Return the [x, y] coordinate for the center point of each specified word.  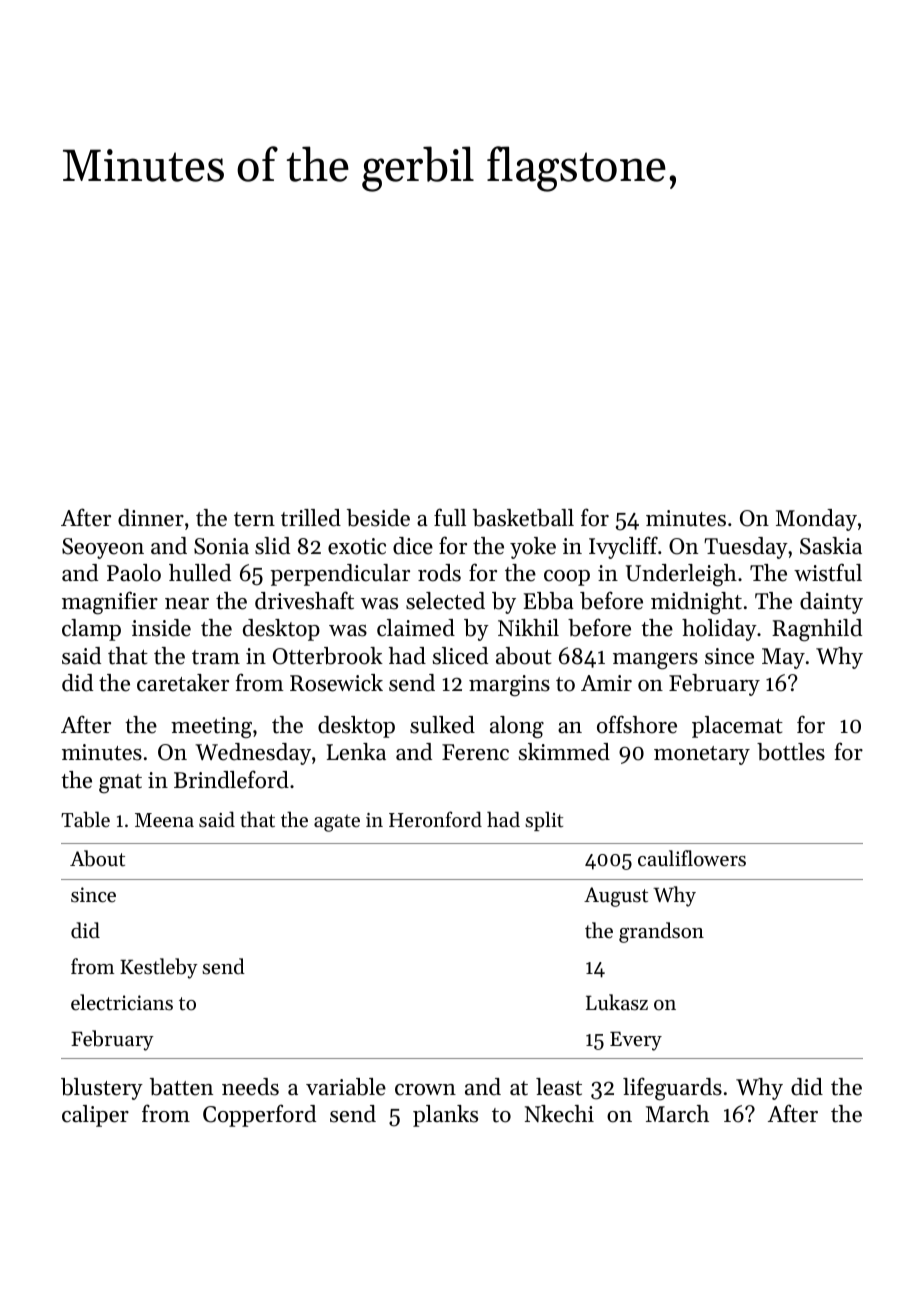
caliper [95, 1116]
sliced [460, 656]
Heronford [435, 819]
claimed [416, 628]
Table [85, 819]
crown [425, 1090]
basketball [523, 518]
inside [161, 628]
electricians [122, 1002]
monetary [702, 755]
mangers [655, 661]
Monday [816, 520]
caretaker [183, 683]
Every [636, 1041]
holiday [719, 630]
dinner [151, 518]
